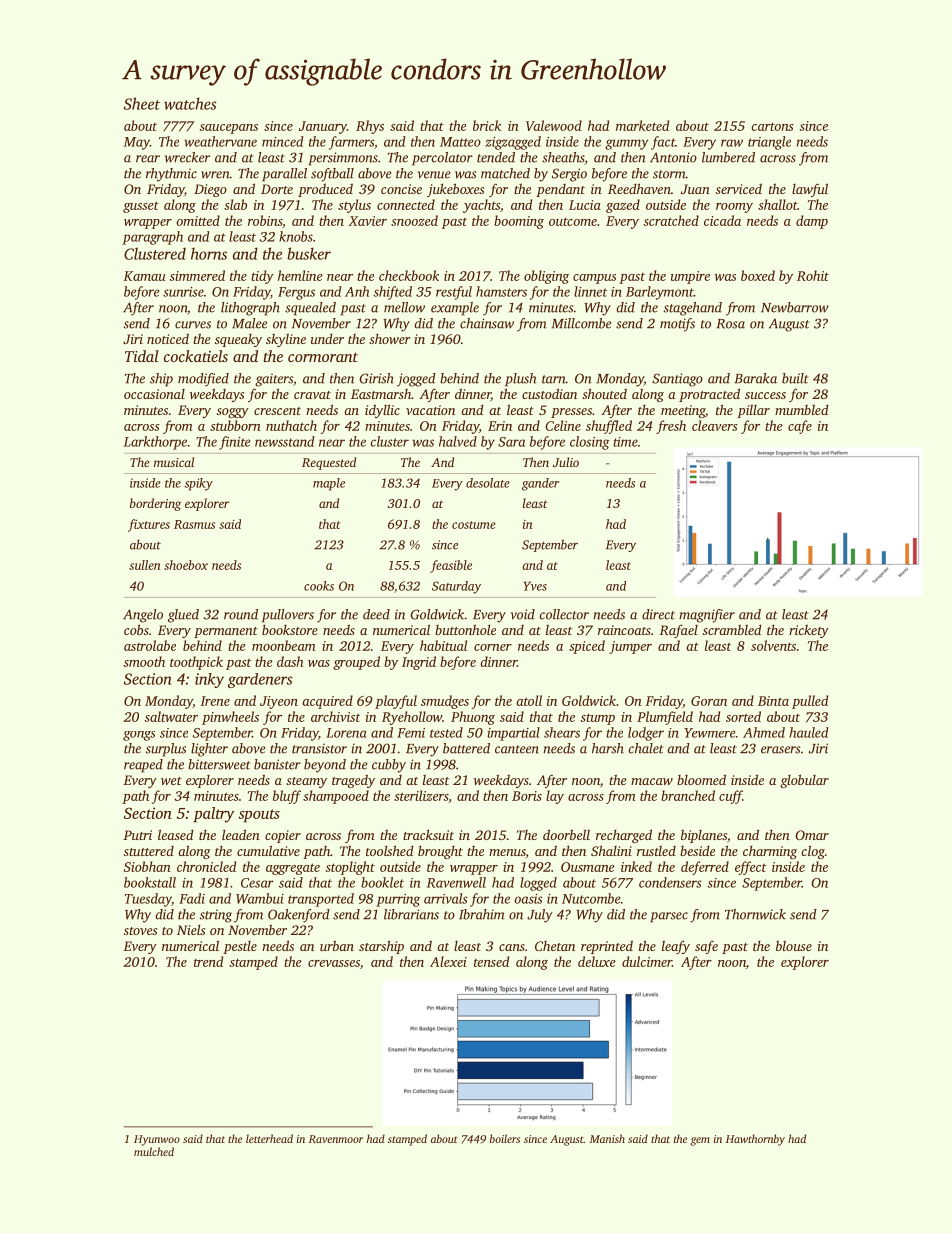 This document has height=1233, width=952. I want to click on tensed, so click(491, 961).
